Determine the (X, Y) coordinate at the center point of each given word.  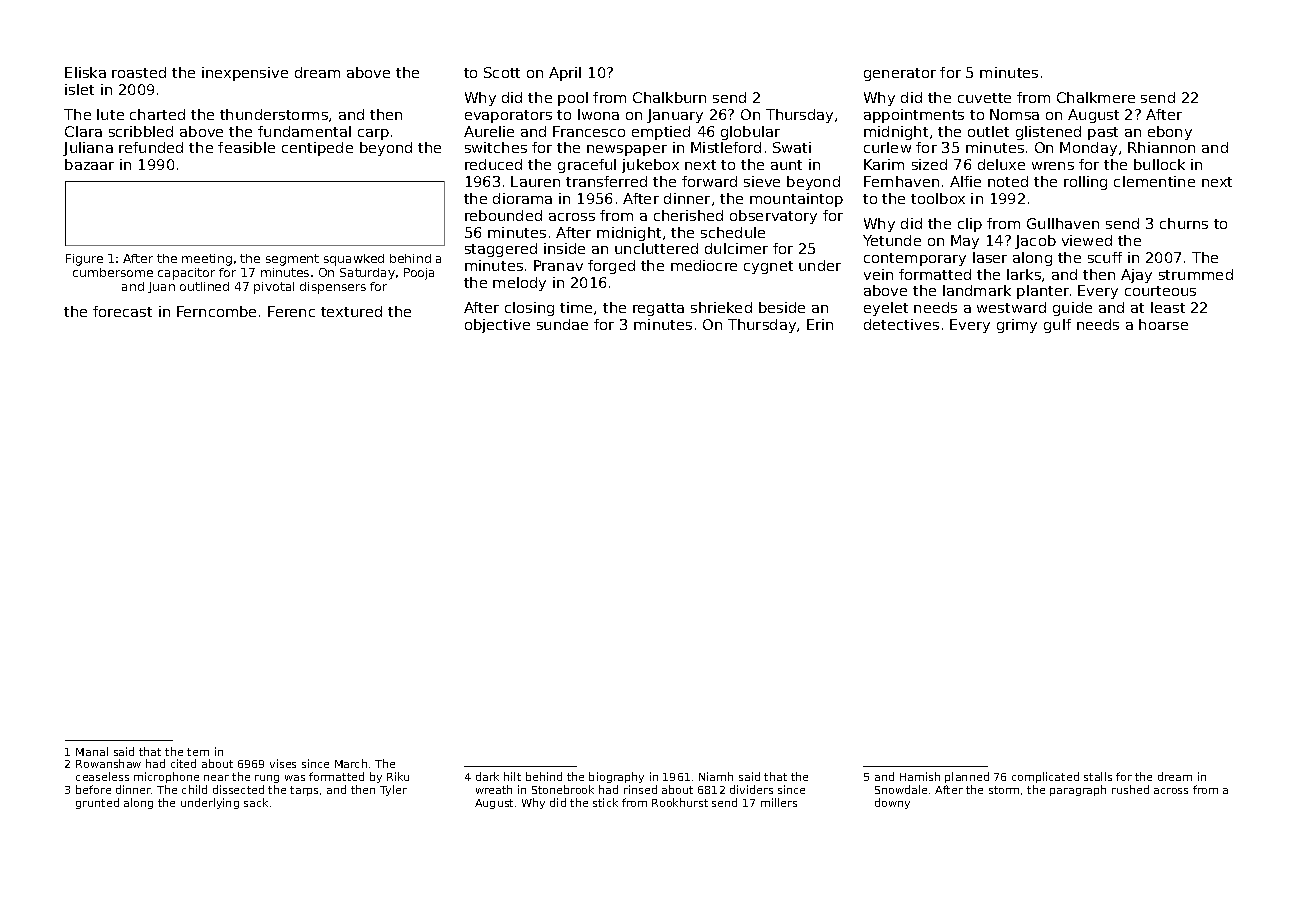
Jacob (1035, 242)
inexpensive (245, 74)
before (93, 789)
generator (900, 74)
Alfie (965, 181)
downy (892, 803)
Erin (820, 324)
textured (351, 311)
